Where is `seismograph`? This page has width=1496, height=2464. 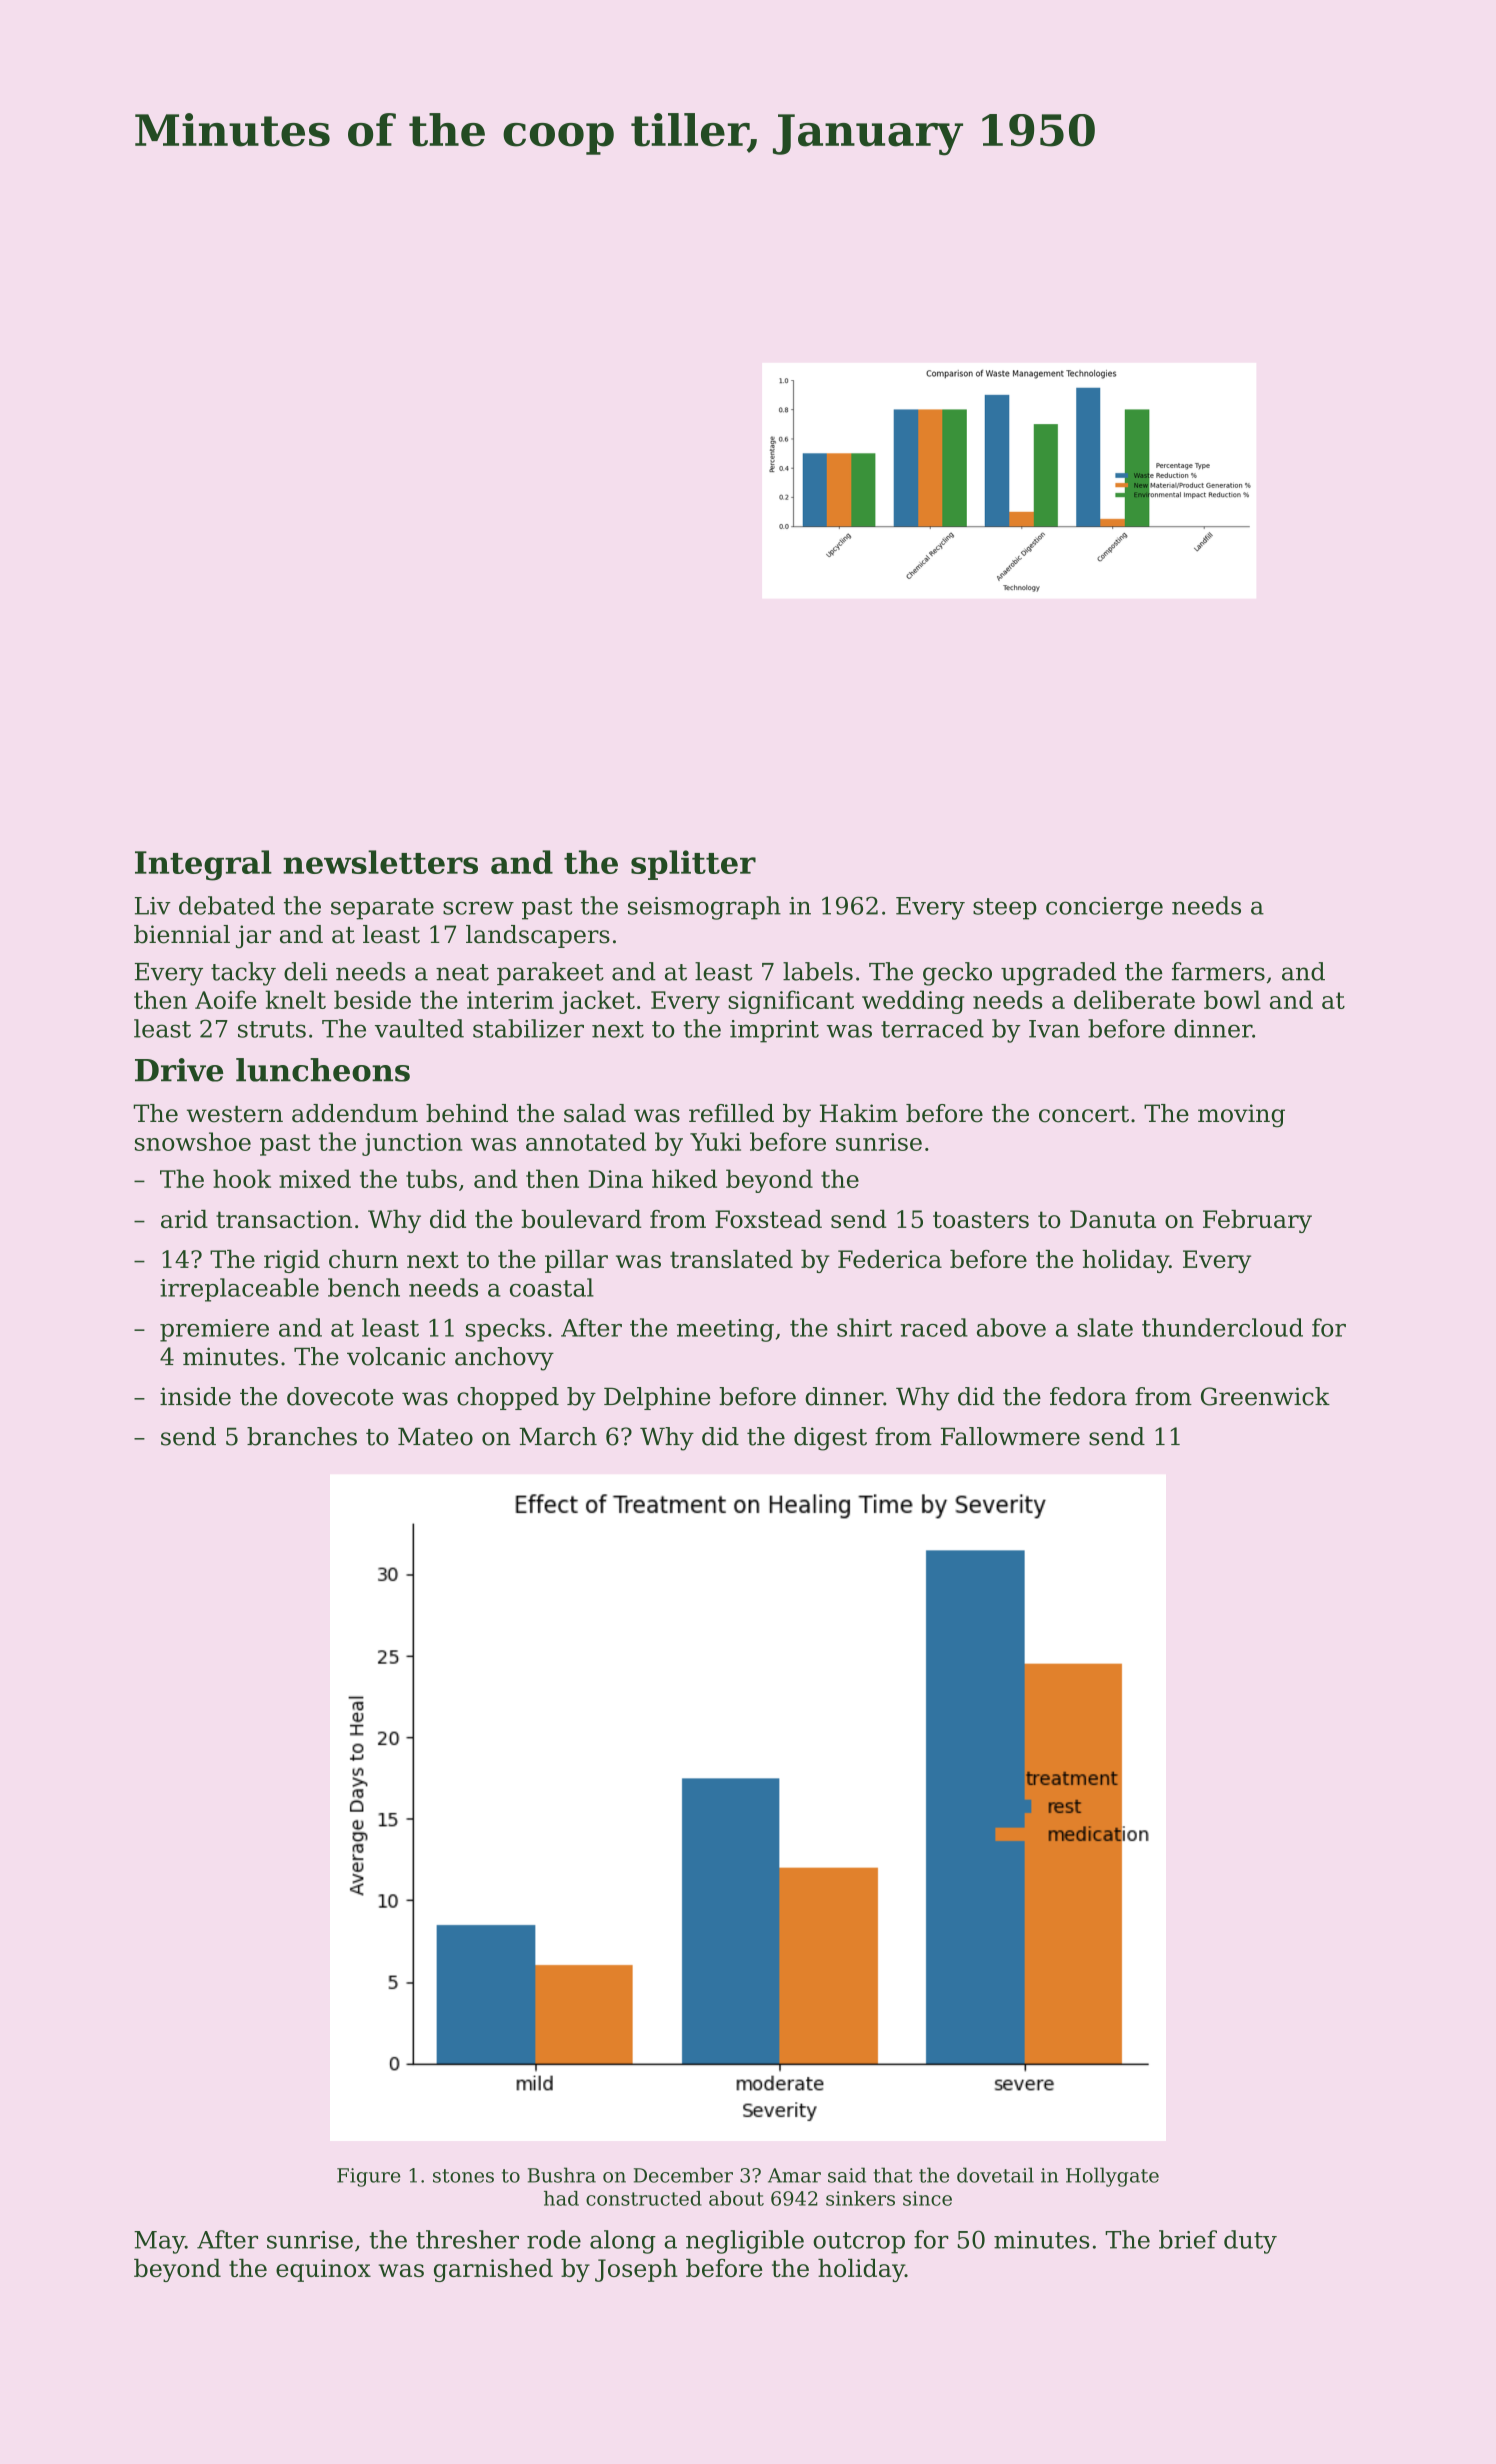
seismograph is located at coordinates (704, 908).
